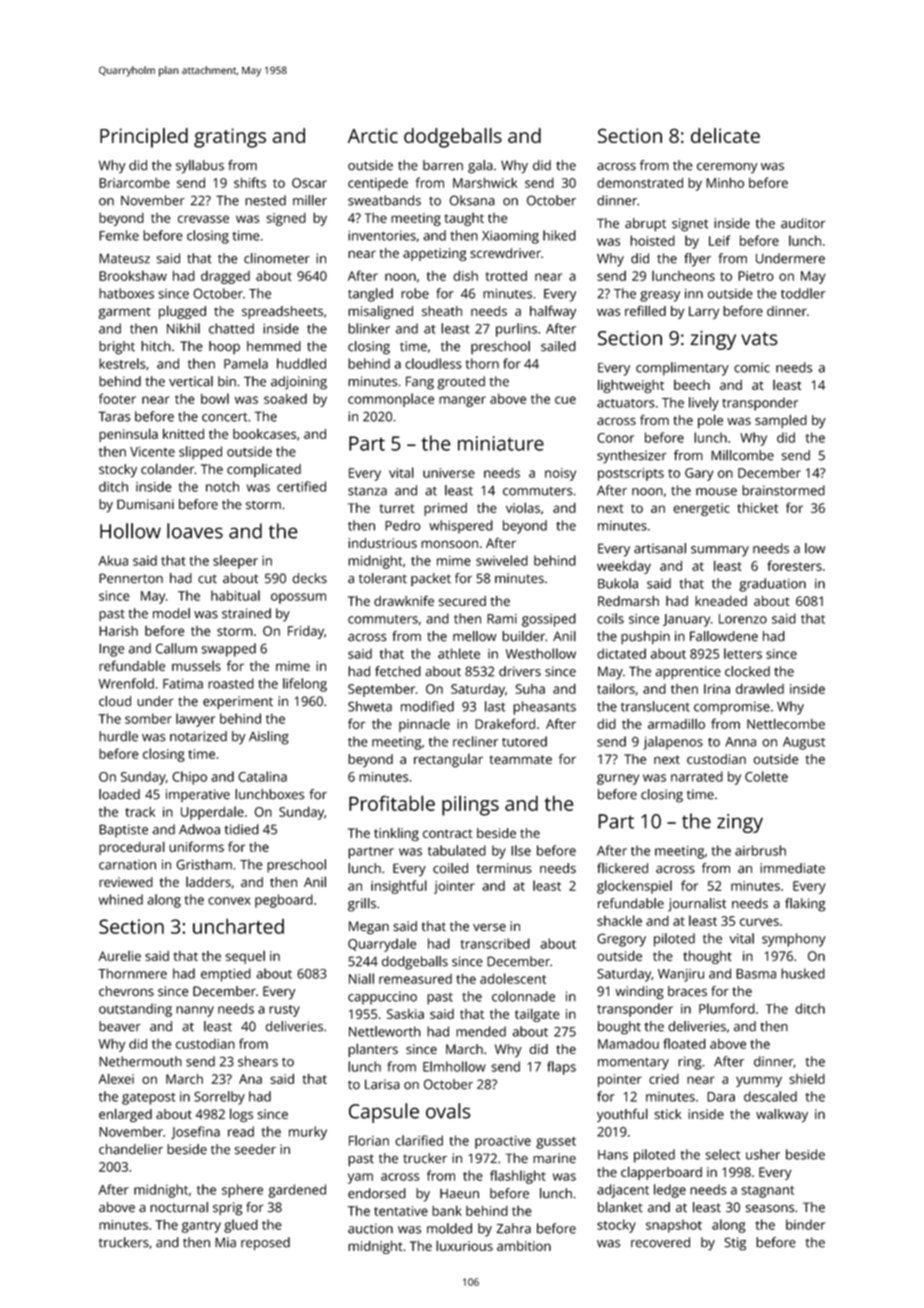  I want to click on tailors, so click(616, 688).
